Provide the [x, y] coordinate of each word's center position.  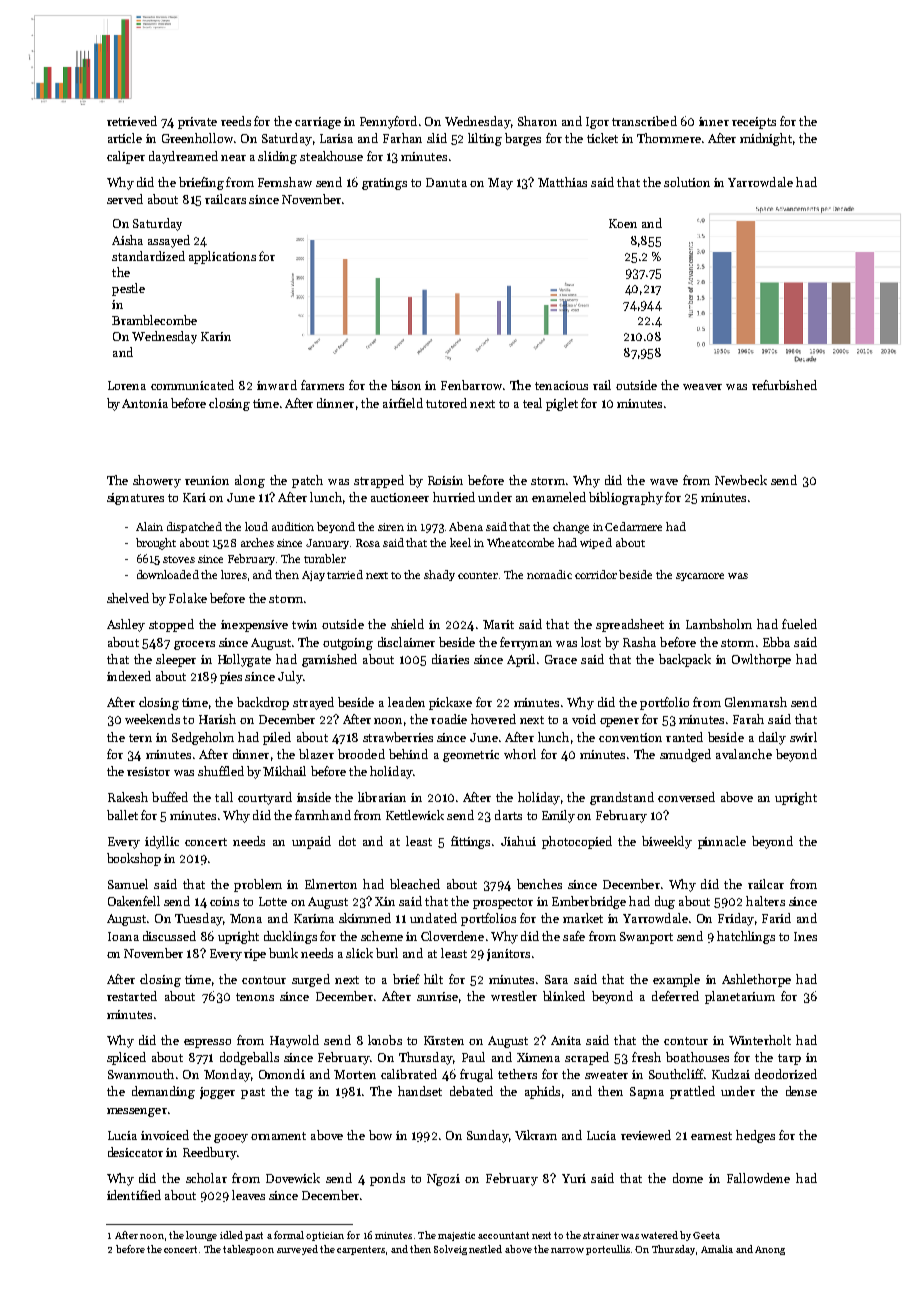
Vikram [536, 1135]
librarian [382, 797]
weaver [702, 387]
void [584, 719]
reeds [236, 121]
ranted [684, 737]
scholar [206, 1178]
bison [406, 385]
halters [765, 901]
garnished [329, 660]
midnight [766, 139]
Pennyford [388, 122]
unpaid [311, 842]
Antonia [145, 403]
